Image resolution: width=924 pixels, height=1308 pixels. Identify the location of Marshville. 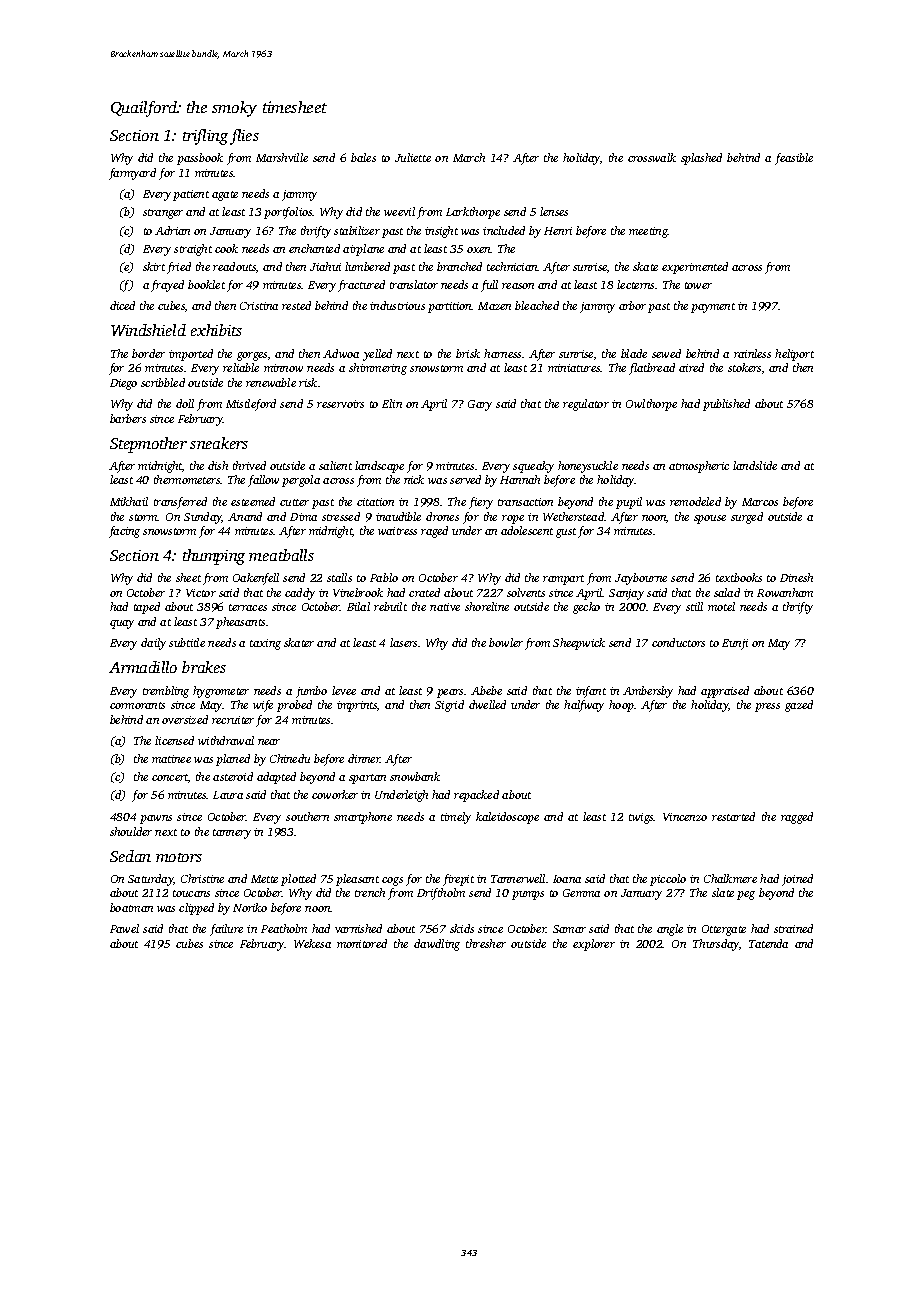
(282, 157).
